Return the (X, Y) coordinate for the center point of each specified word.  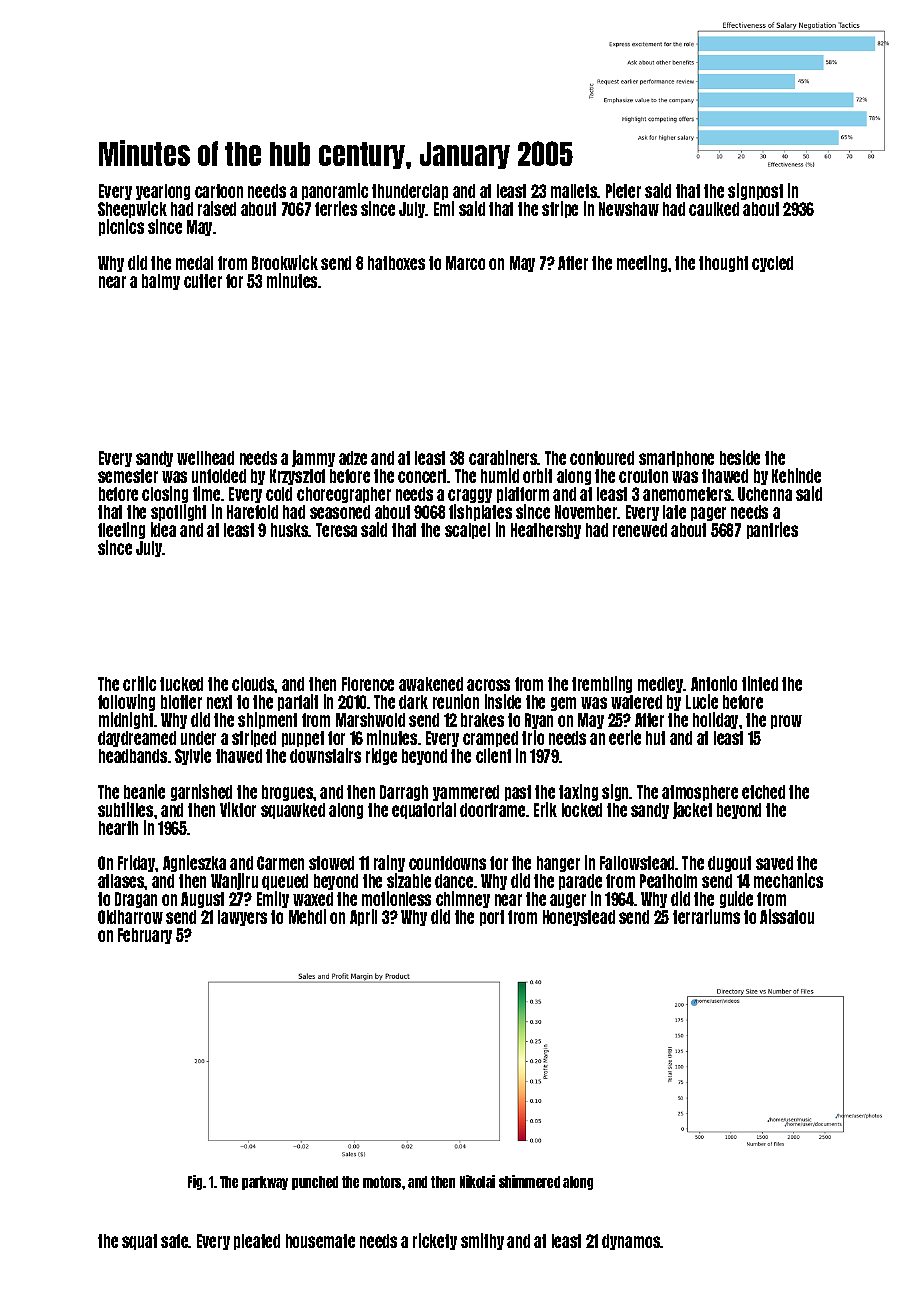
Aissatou (787, 916)
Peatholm (668, 881)
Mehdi (307, 917)
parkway (265, 1183)
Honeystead (579, 918)
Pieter (623, 190)
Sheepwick (132, 209)
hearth (118, 828)
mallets (574, 191)
